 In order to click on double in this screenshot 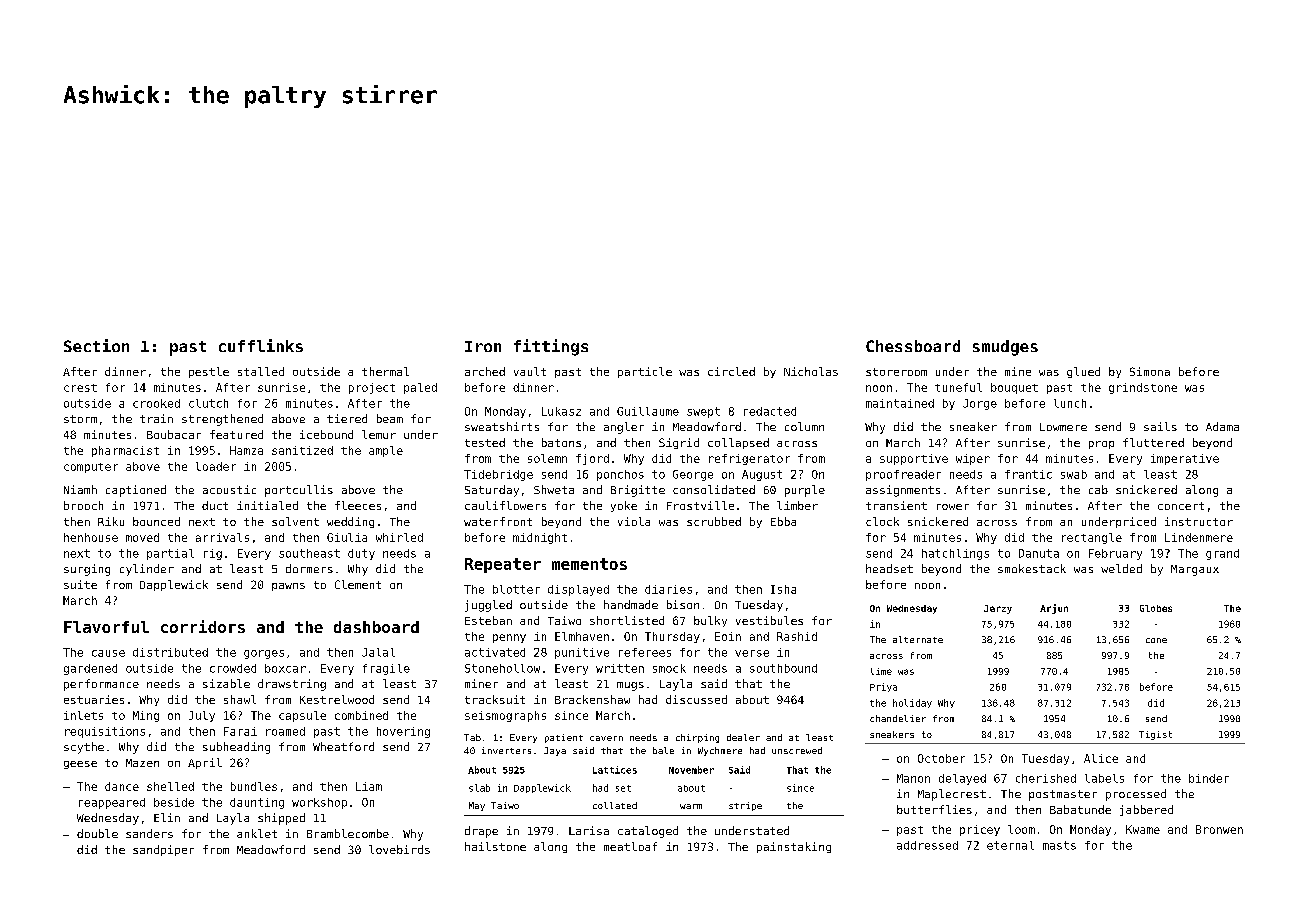, I will do `click(97, 833)`.
